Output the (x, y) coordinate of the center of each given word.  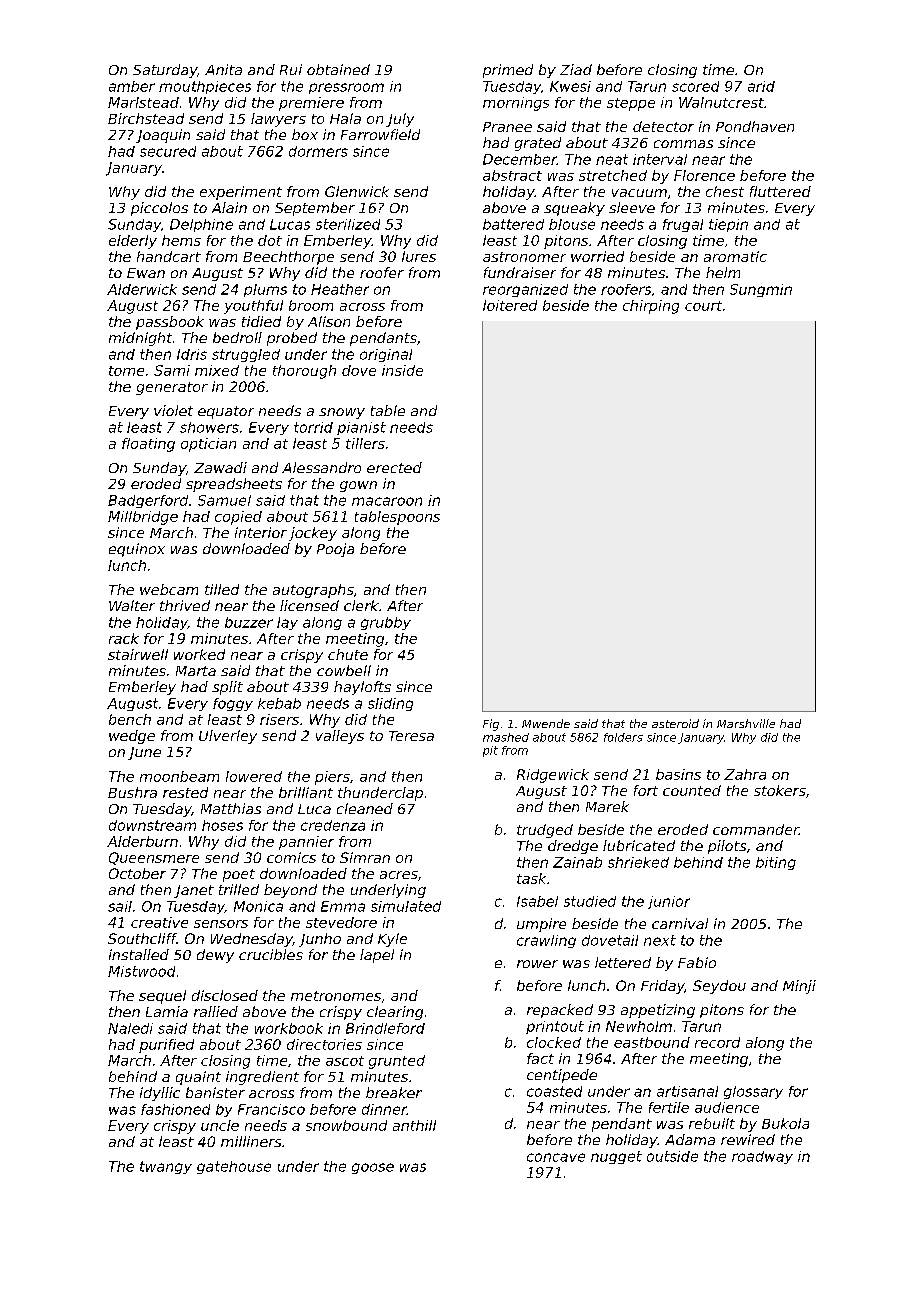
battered (513, 224)
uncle (220, 1125)
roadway (762, 1157)
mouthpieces (205, 87)
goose (373, 1168)
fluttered (780, 191)
